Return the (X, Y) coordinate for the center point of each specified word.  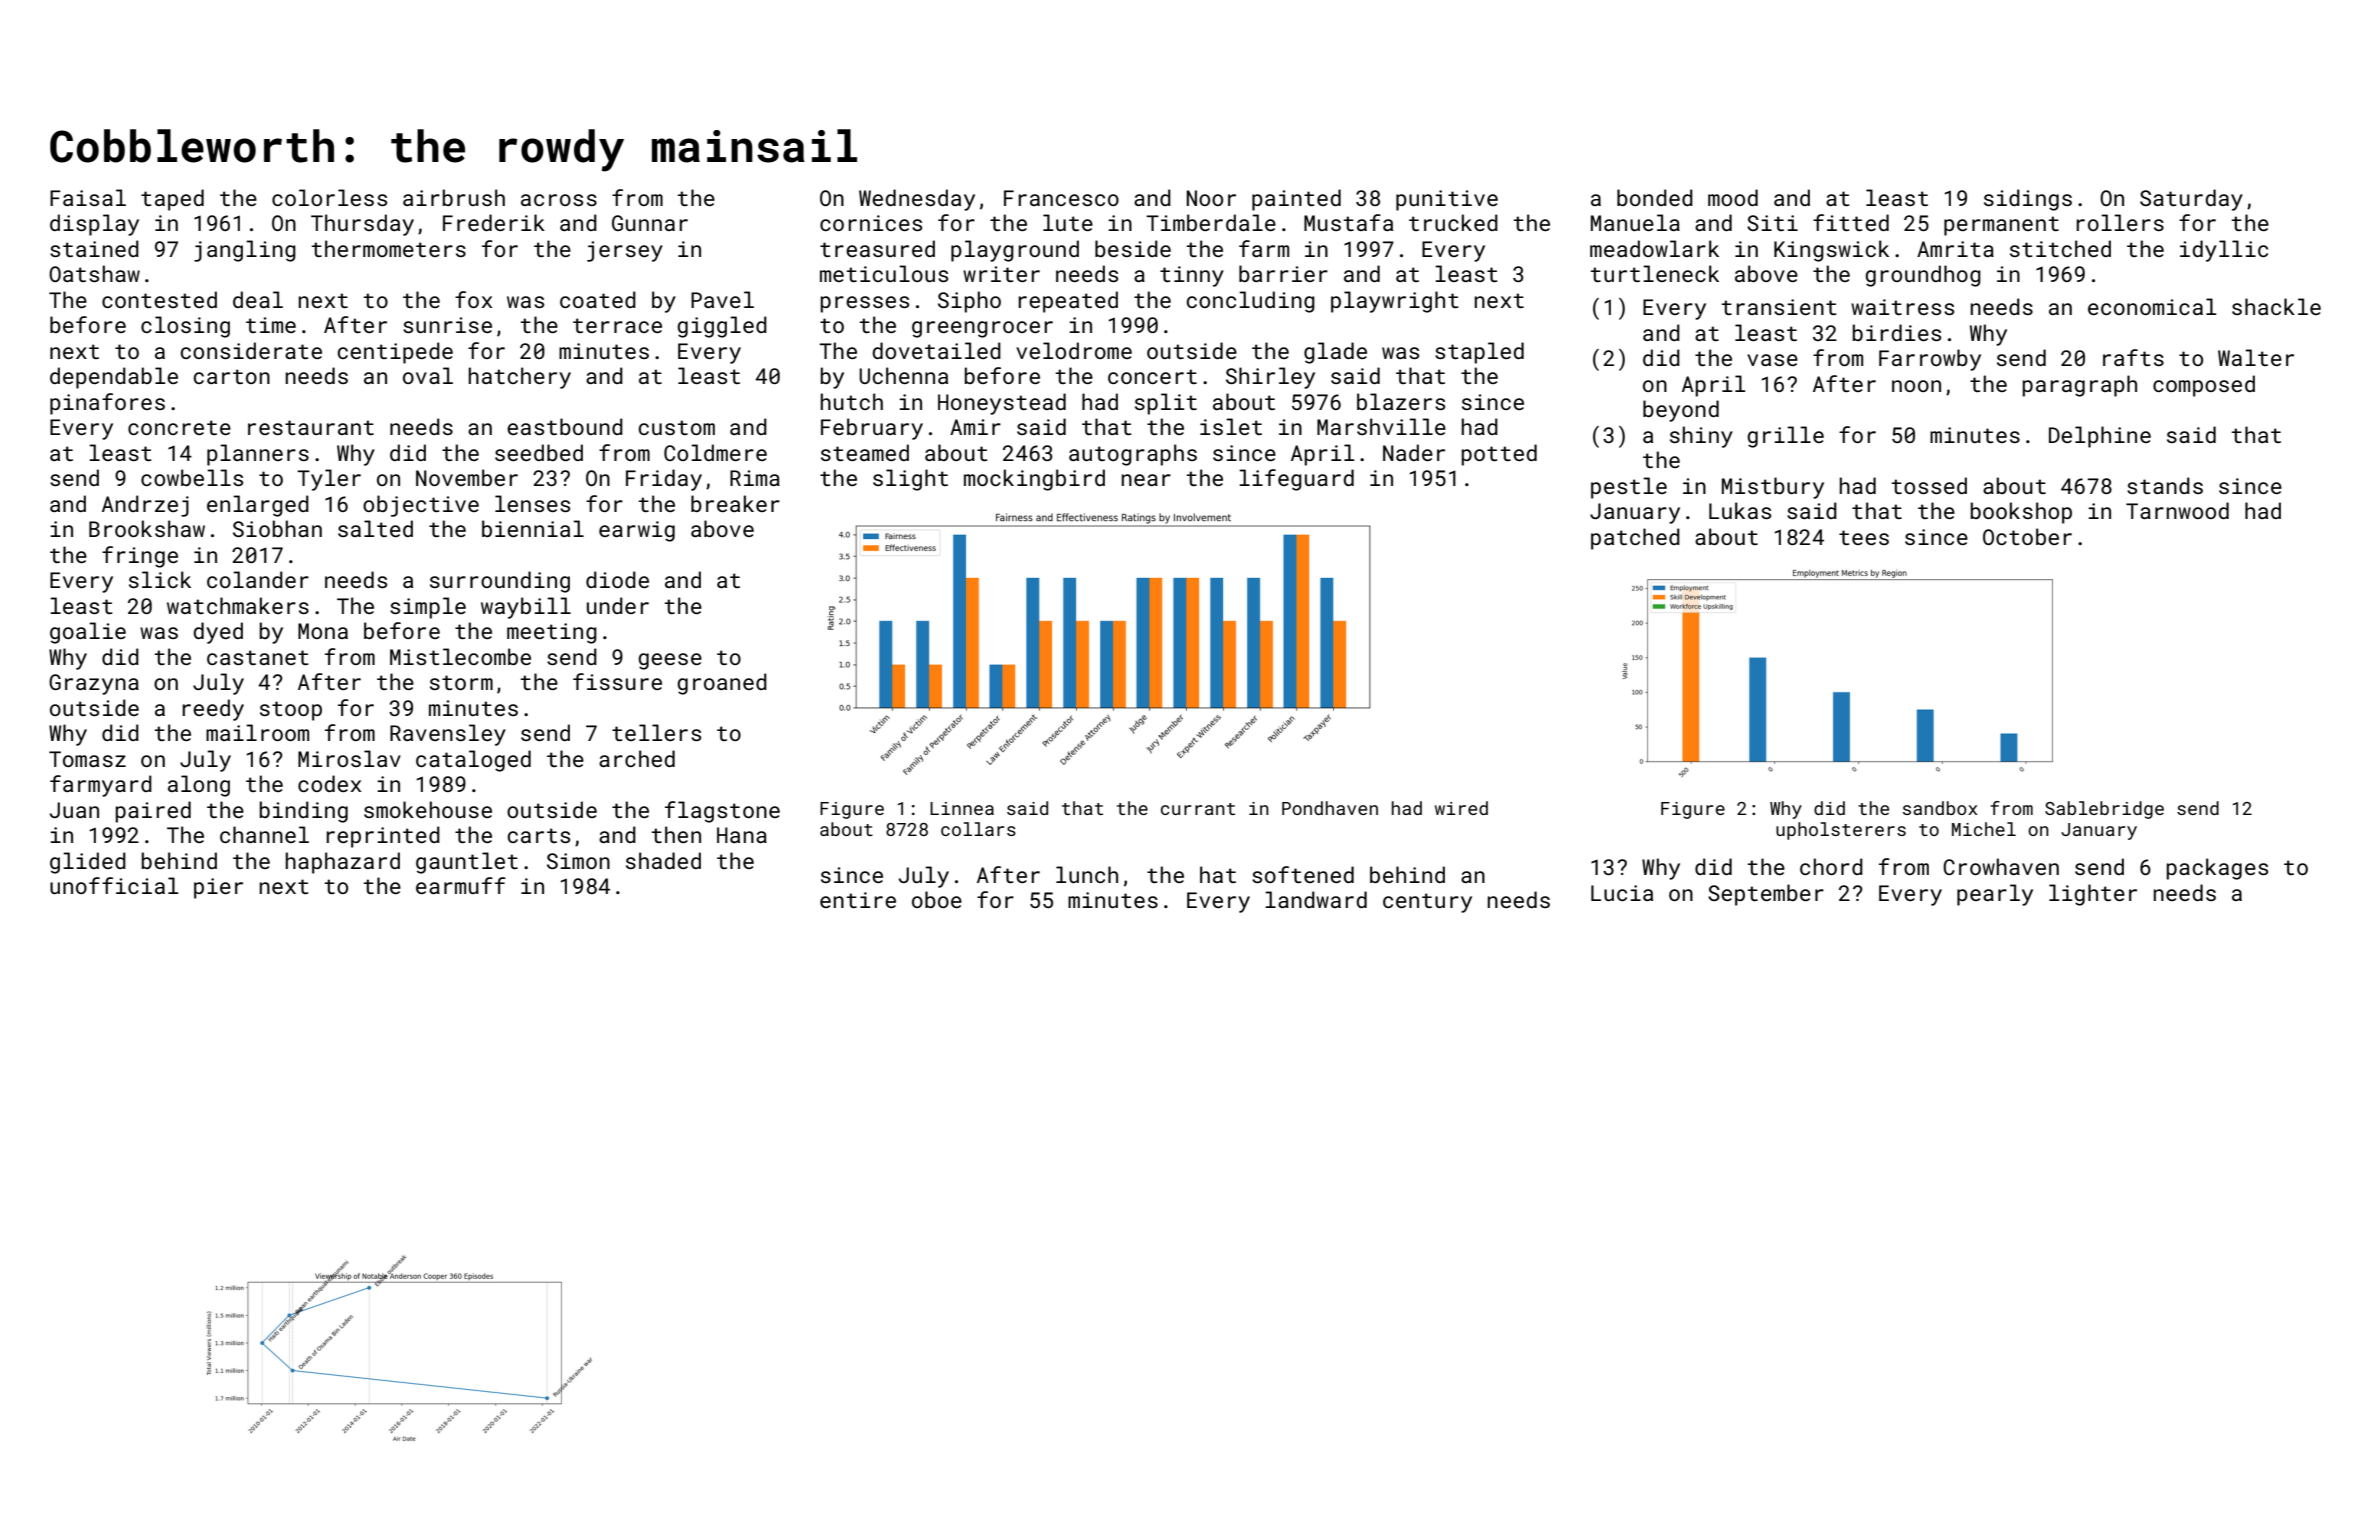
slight (910, 480)
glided (88, 863)
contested (159, 299)
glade (1335, 353)
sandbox (1940, 808)
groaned (722, 684)
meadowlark (1654, 248)
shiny (1701, 437)
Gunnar (650, 223)
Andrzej (145, 506)
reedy (213, 710)
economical (2152, 306)
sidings (2028, 200)
